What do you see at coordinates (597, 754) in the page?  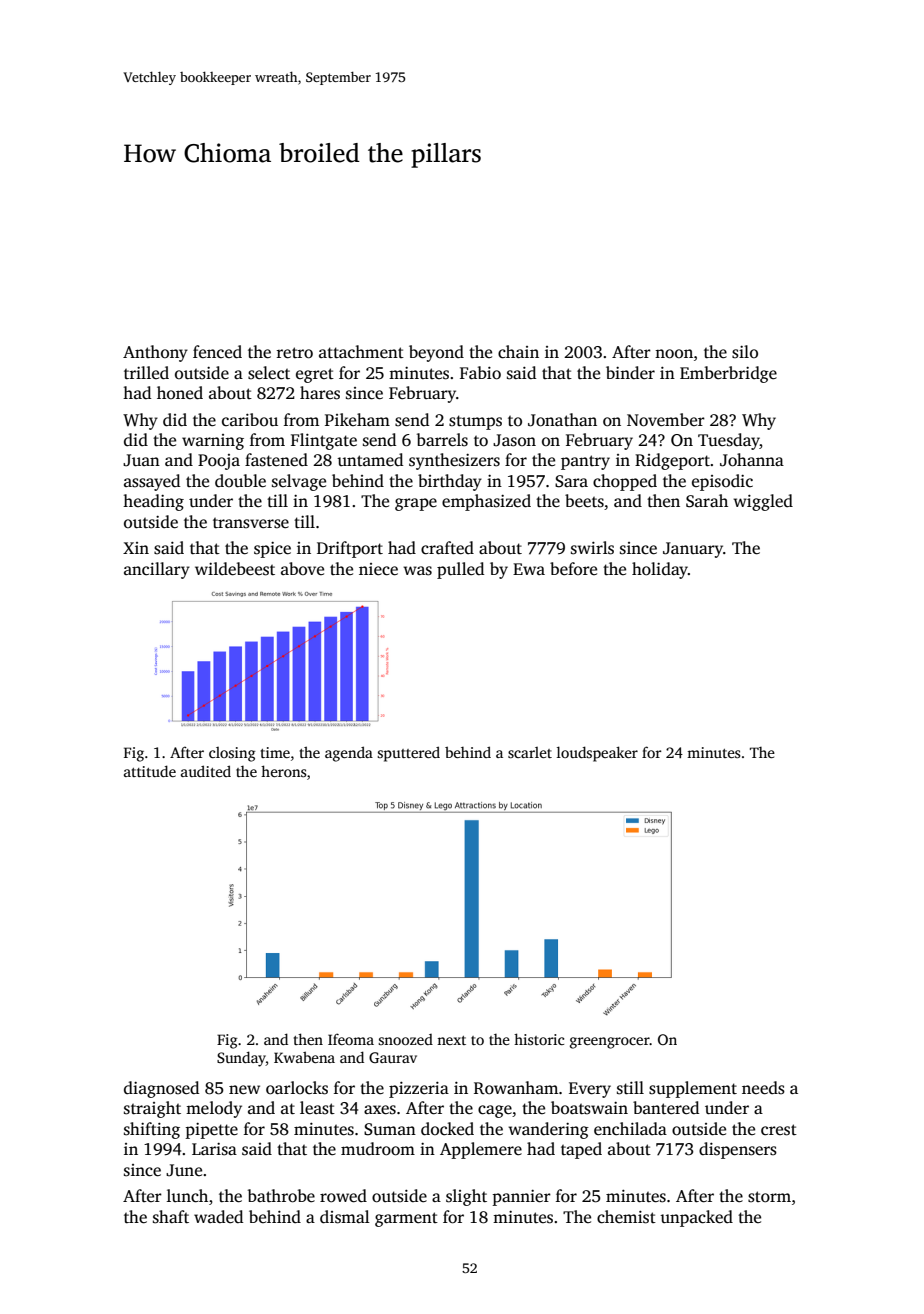 I see `loudspeaker` at bounding box center [597, 754].
